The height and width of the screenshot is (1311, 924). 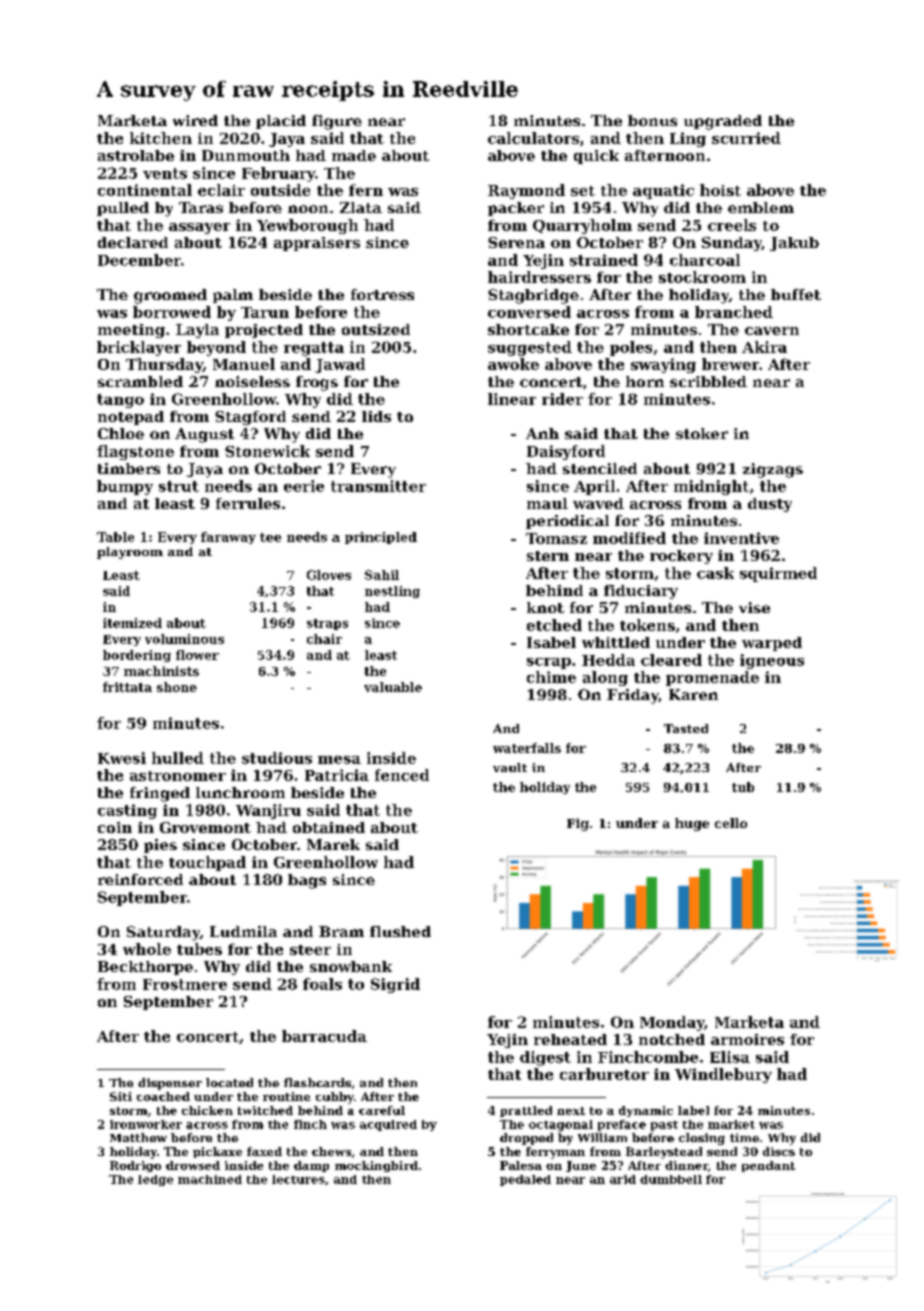 I want to click on ferrules, so click(x=248, y=503).
